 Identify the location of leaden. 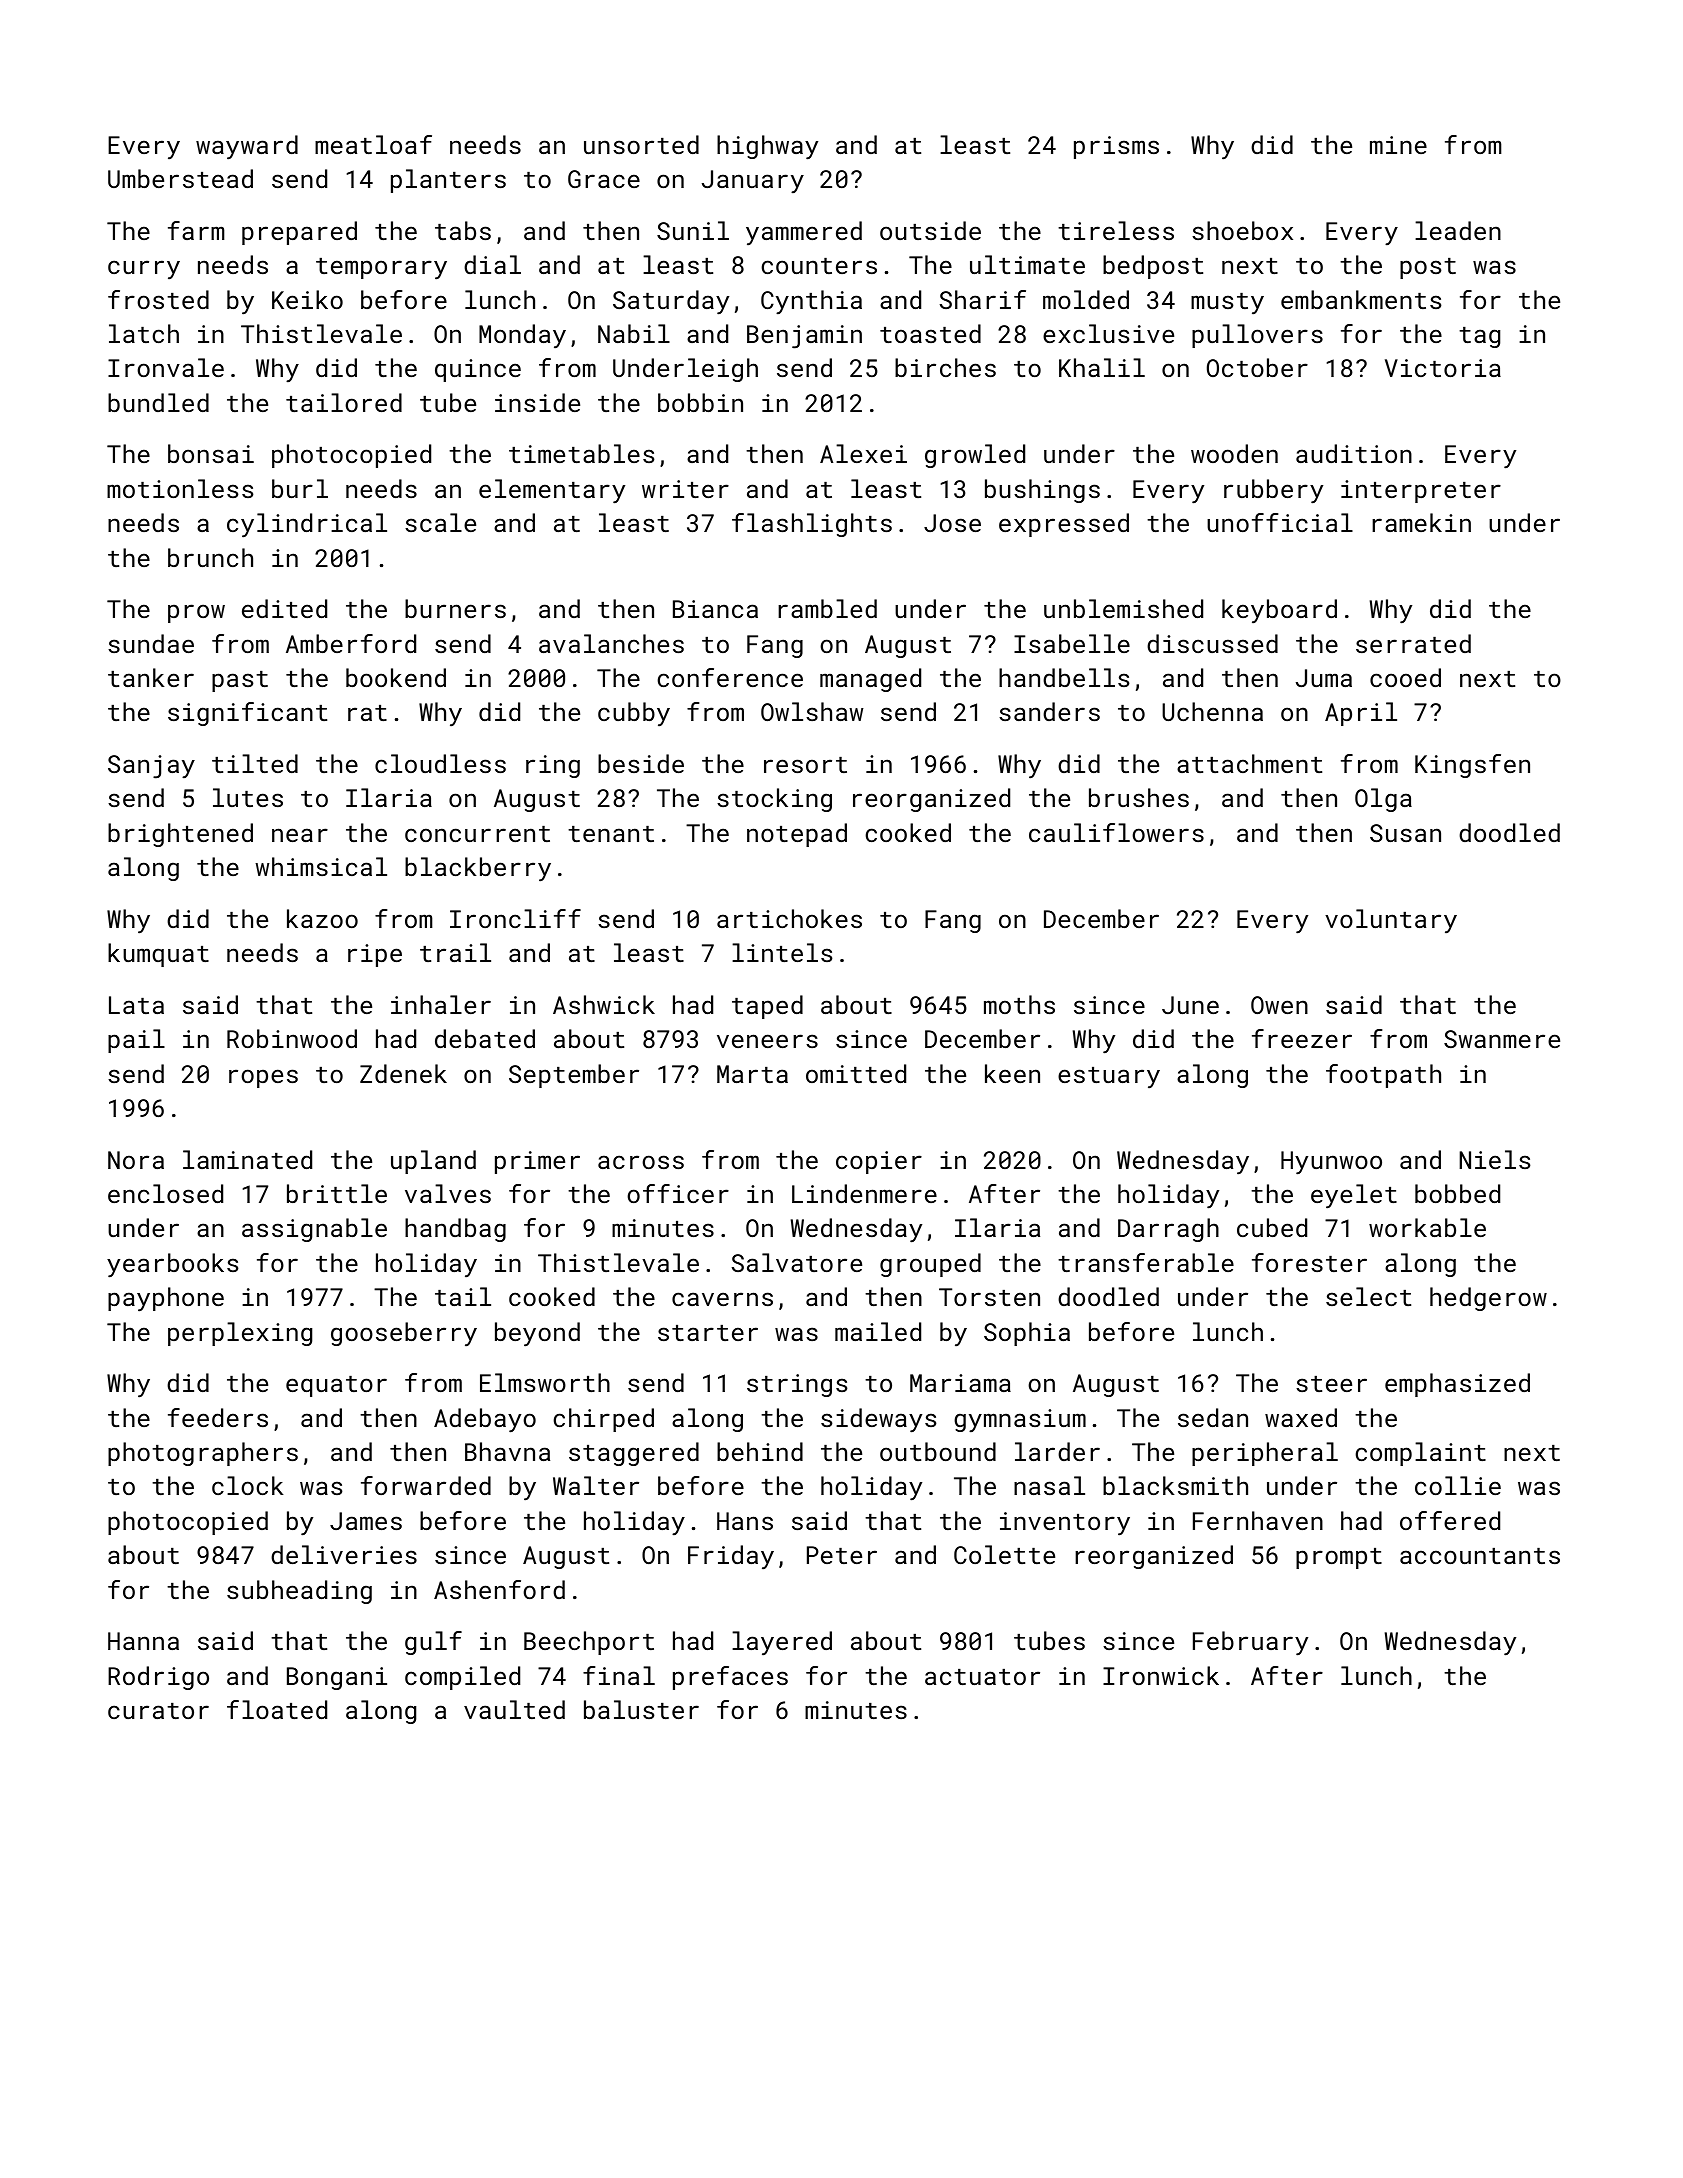
(1458, 230).
